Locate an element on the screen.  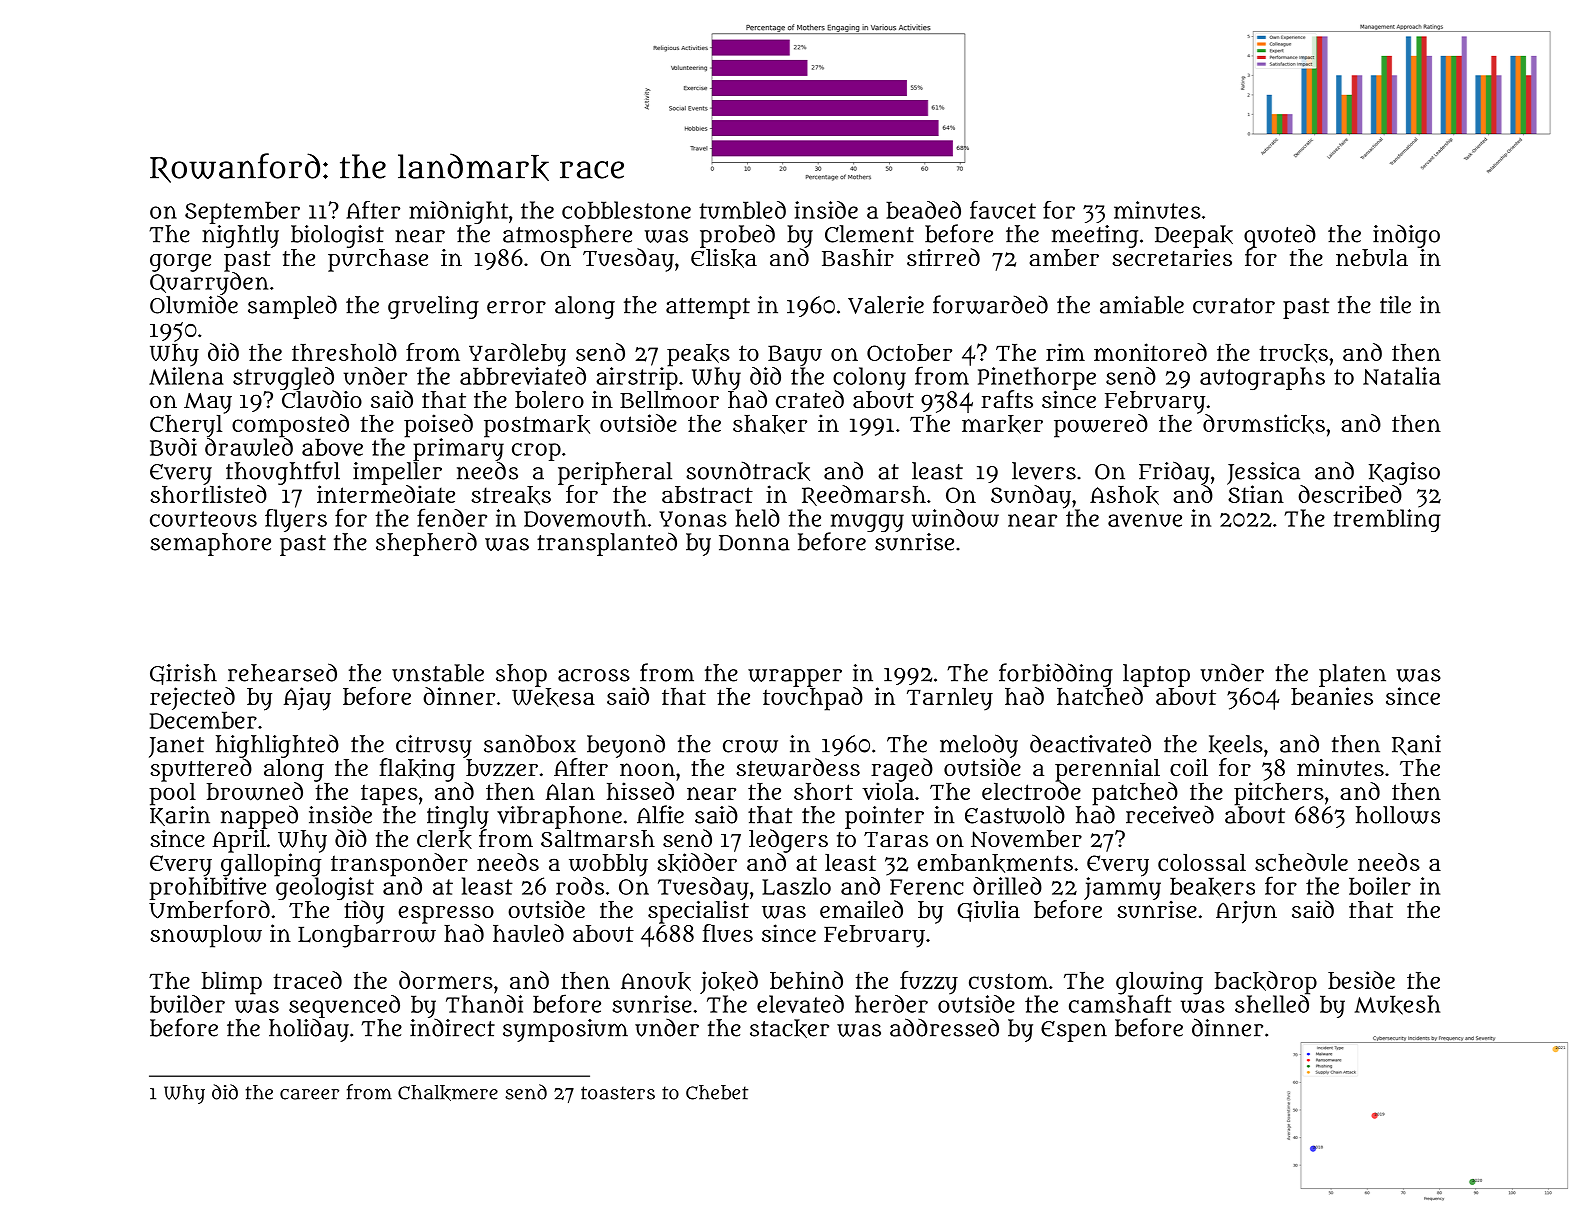
autographs is located at coordinates (1262, 378).
